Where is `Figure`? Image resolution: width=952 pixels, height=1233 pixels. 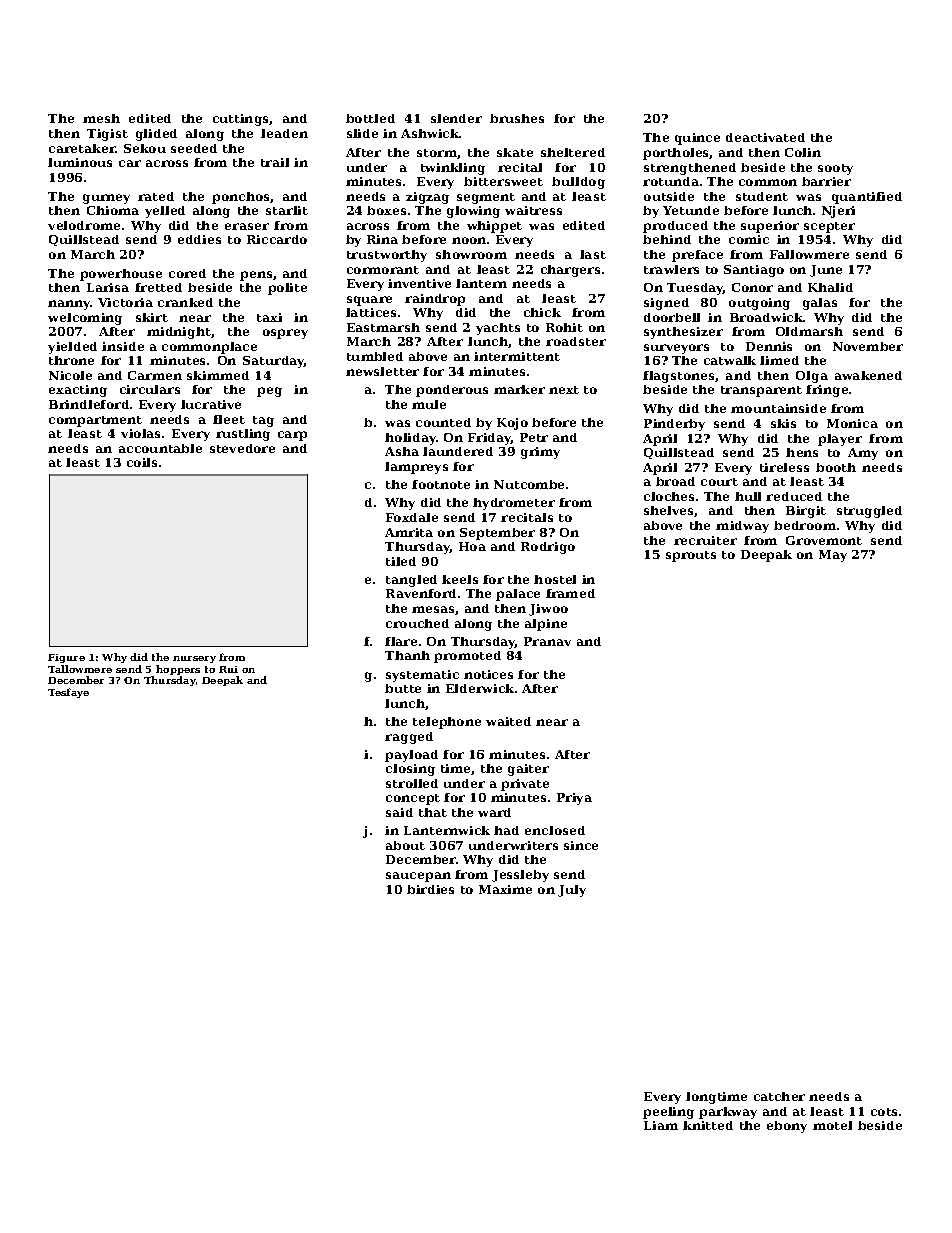
Figure is located at coordinates (66, 658).
